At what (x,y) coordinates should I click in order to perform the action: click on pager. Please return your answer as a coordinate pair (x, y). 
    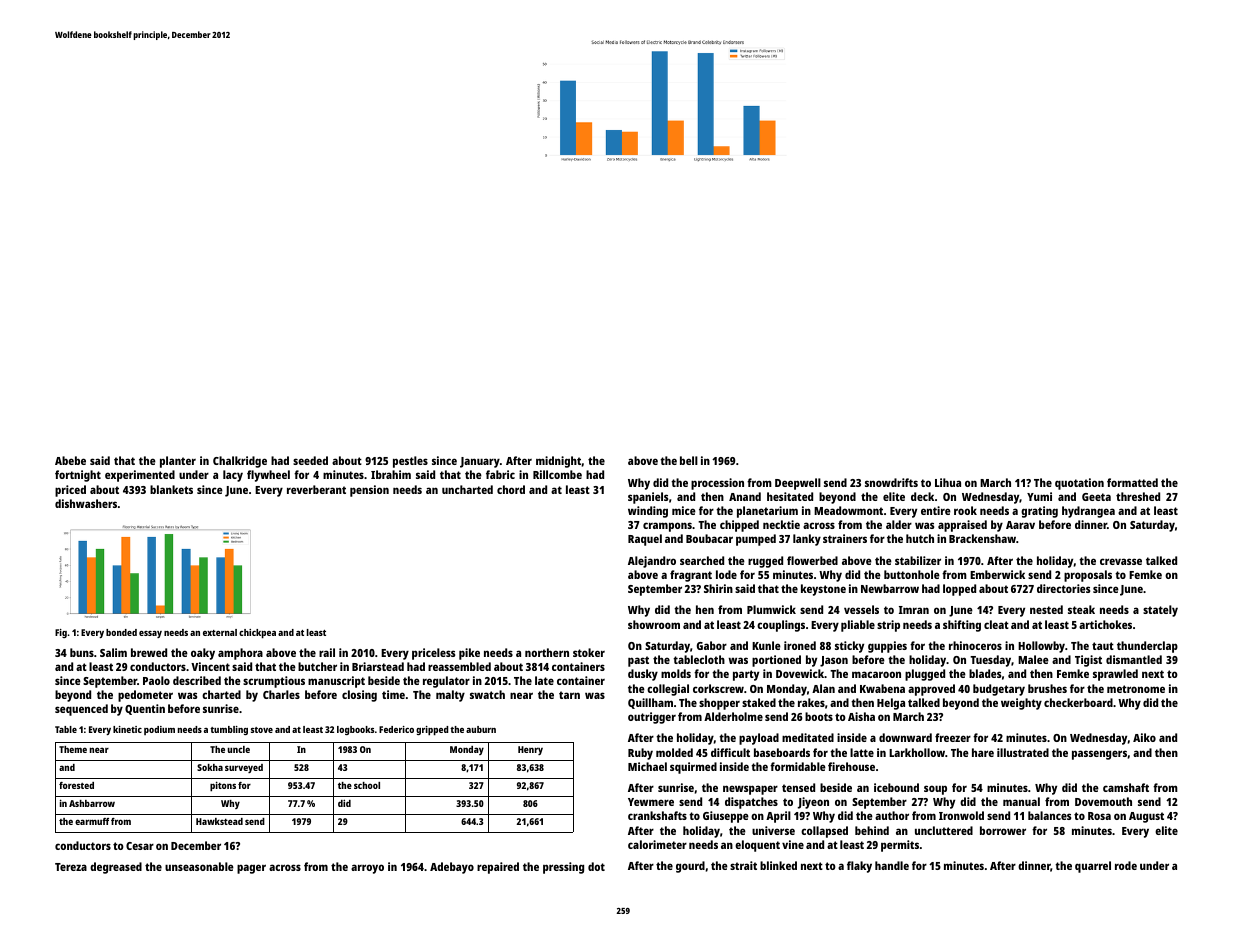
    Looking at the image, I should click on (251, 869).
